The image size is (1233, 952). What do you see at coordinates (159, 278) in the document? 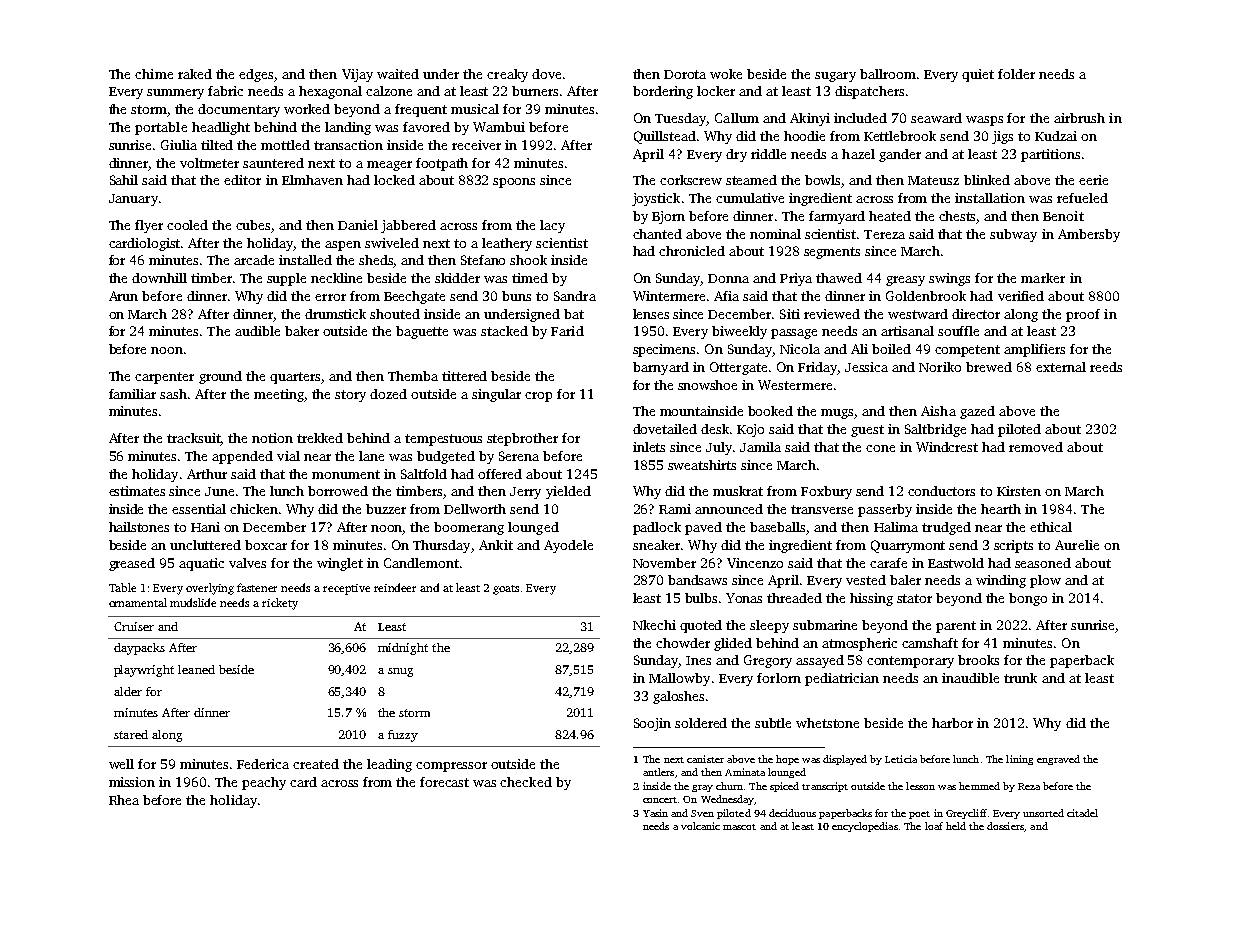
I see `downhill` at bounding box center [159, 278].
